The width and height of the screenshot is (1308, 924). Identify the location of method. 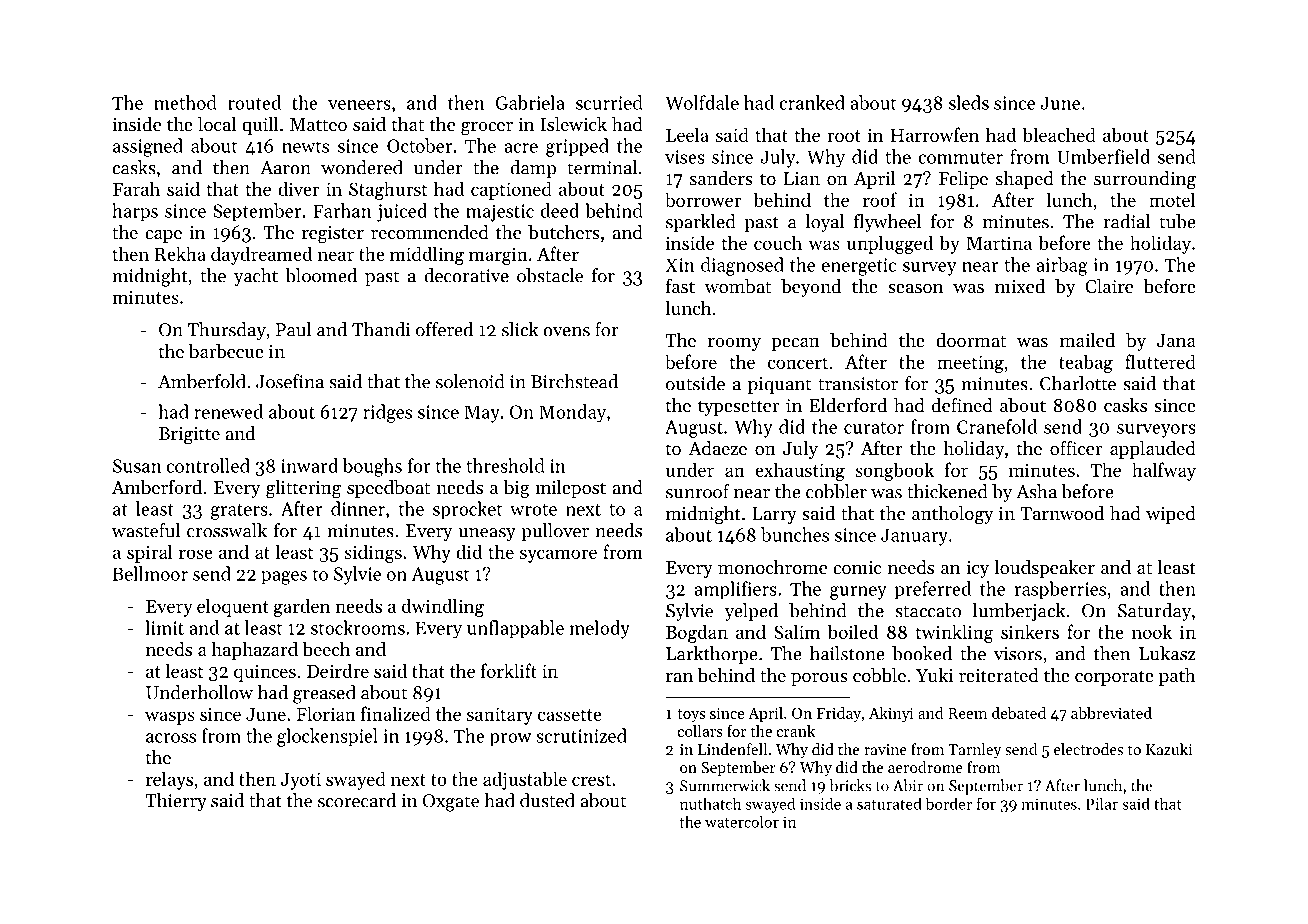
(185, 102).
